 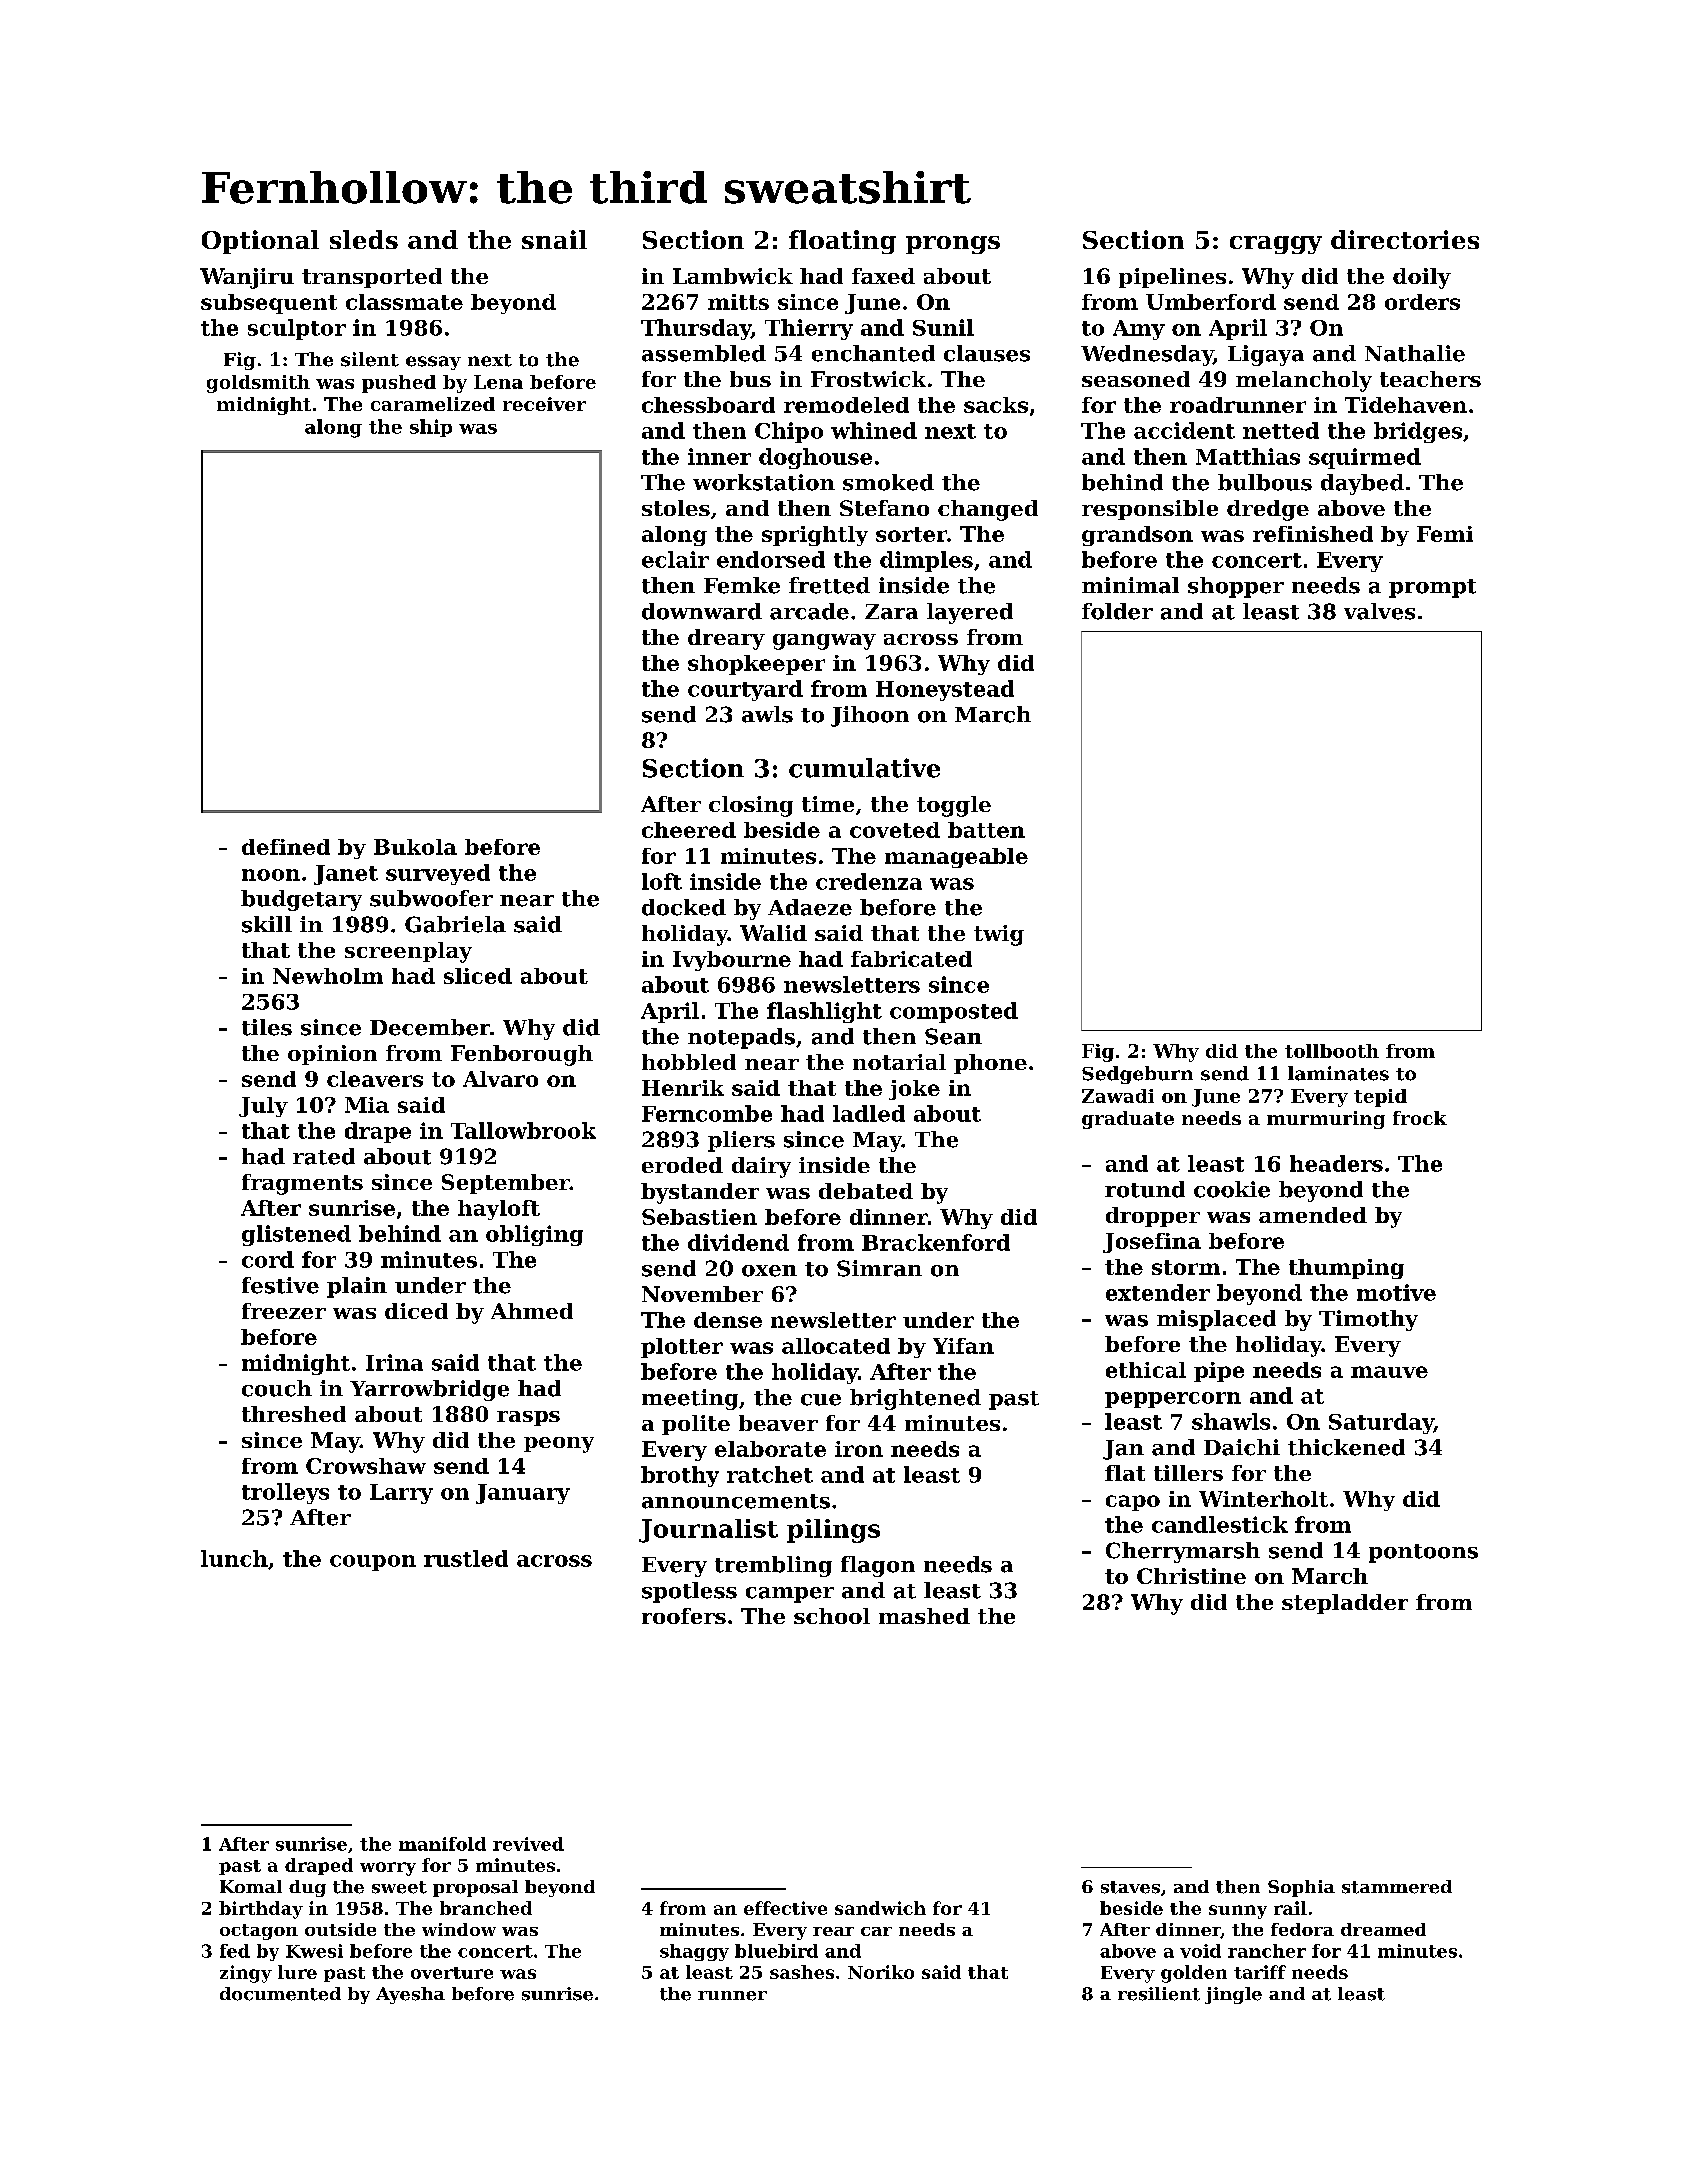 I want to click on overture, so click(x=452, y=1973).
